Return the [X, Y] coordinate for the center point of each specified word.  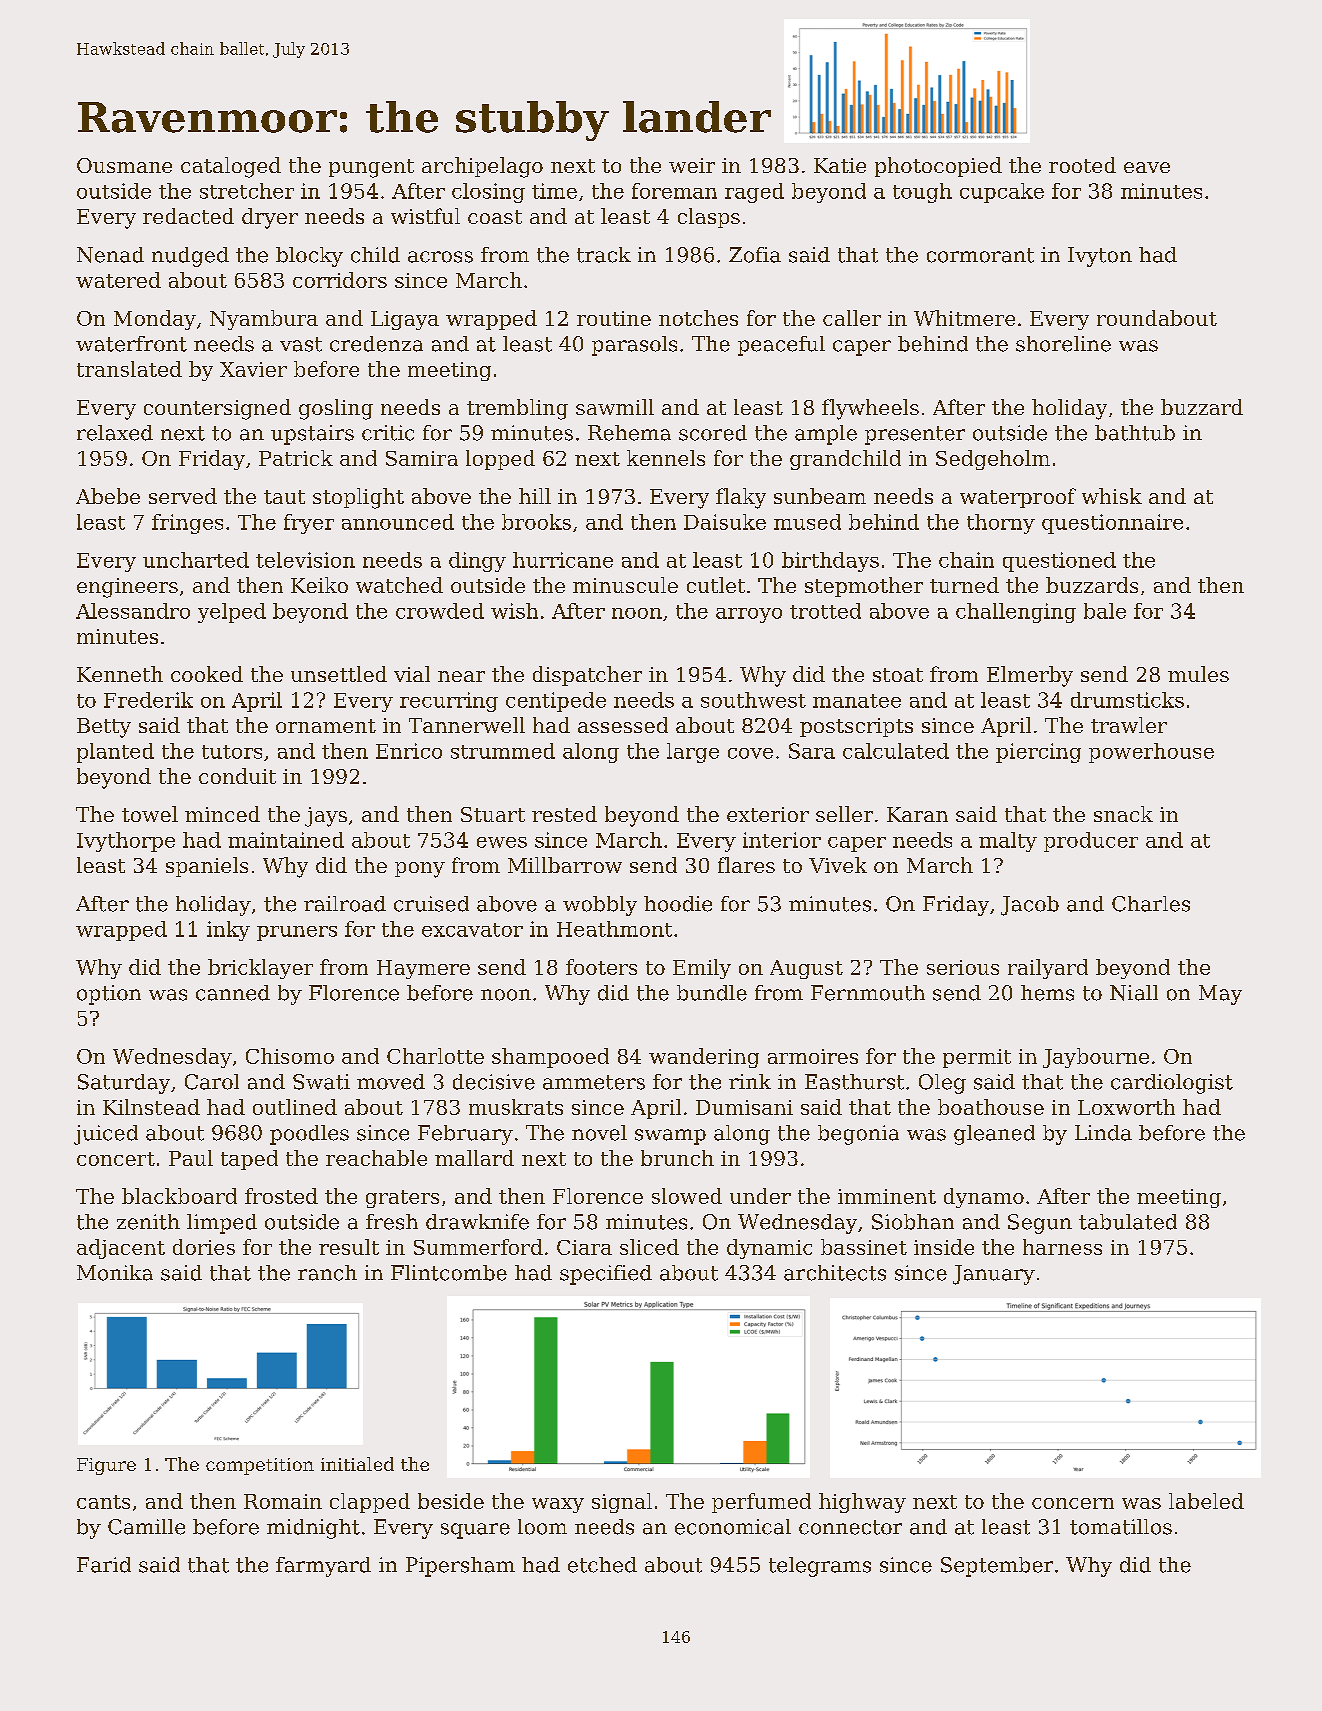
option [109, 995]
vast [301, 344]
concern [1073, 1503]
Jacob [1030, 906]
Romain [283, 1501]
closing [488, 193]
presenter [915, 435]
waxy [558, 1505]
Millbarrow [565, 865]
